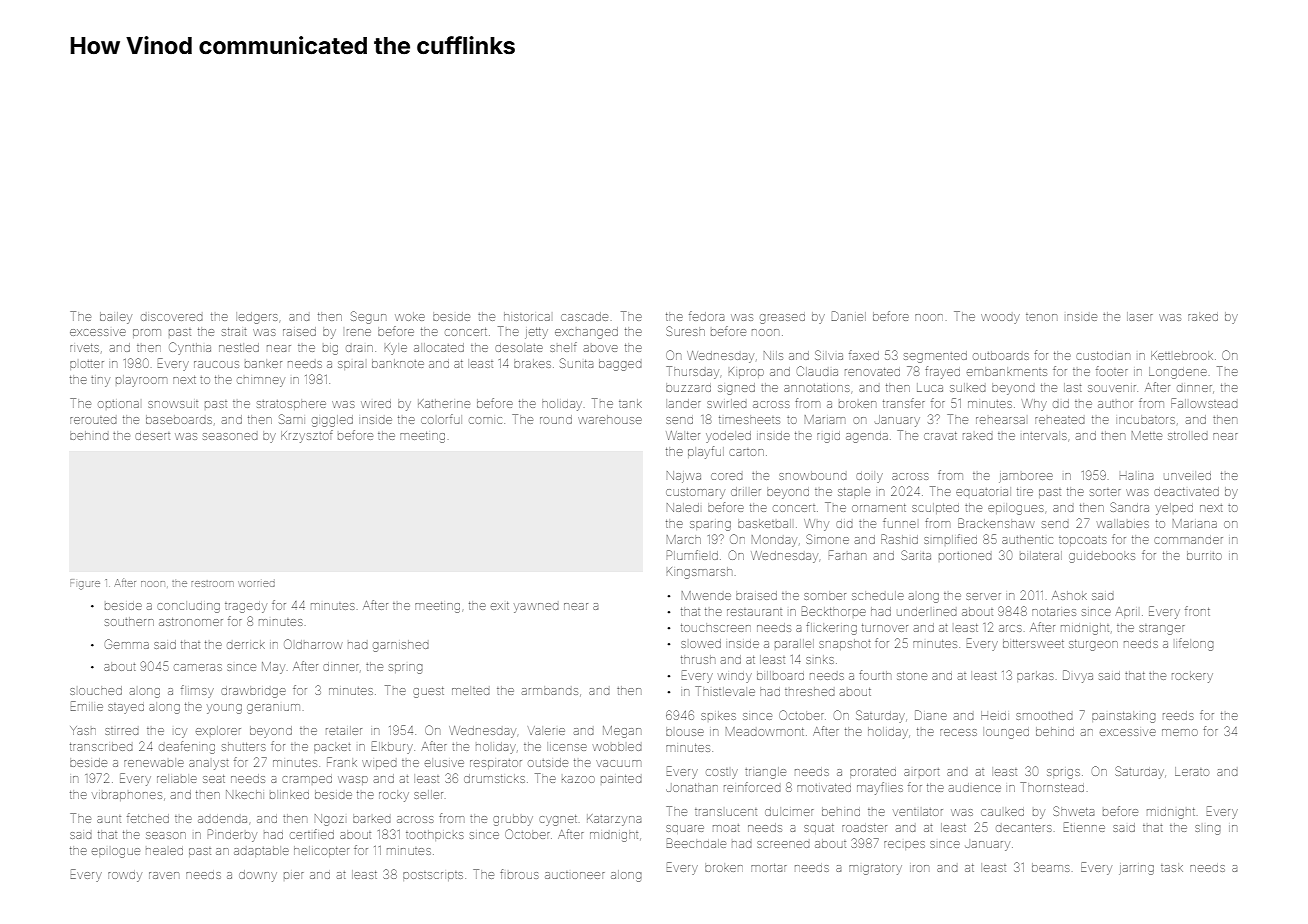 This document has width=1308, height=924. What do you see at coordinates (832, 628) in the document?
I see `flickering` at bounding box center [832, 628].
